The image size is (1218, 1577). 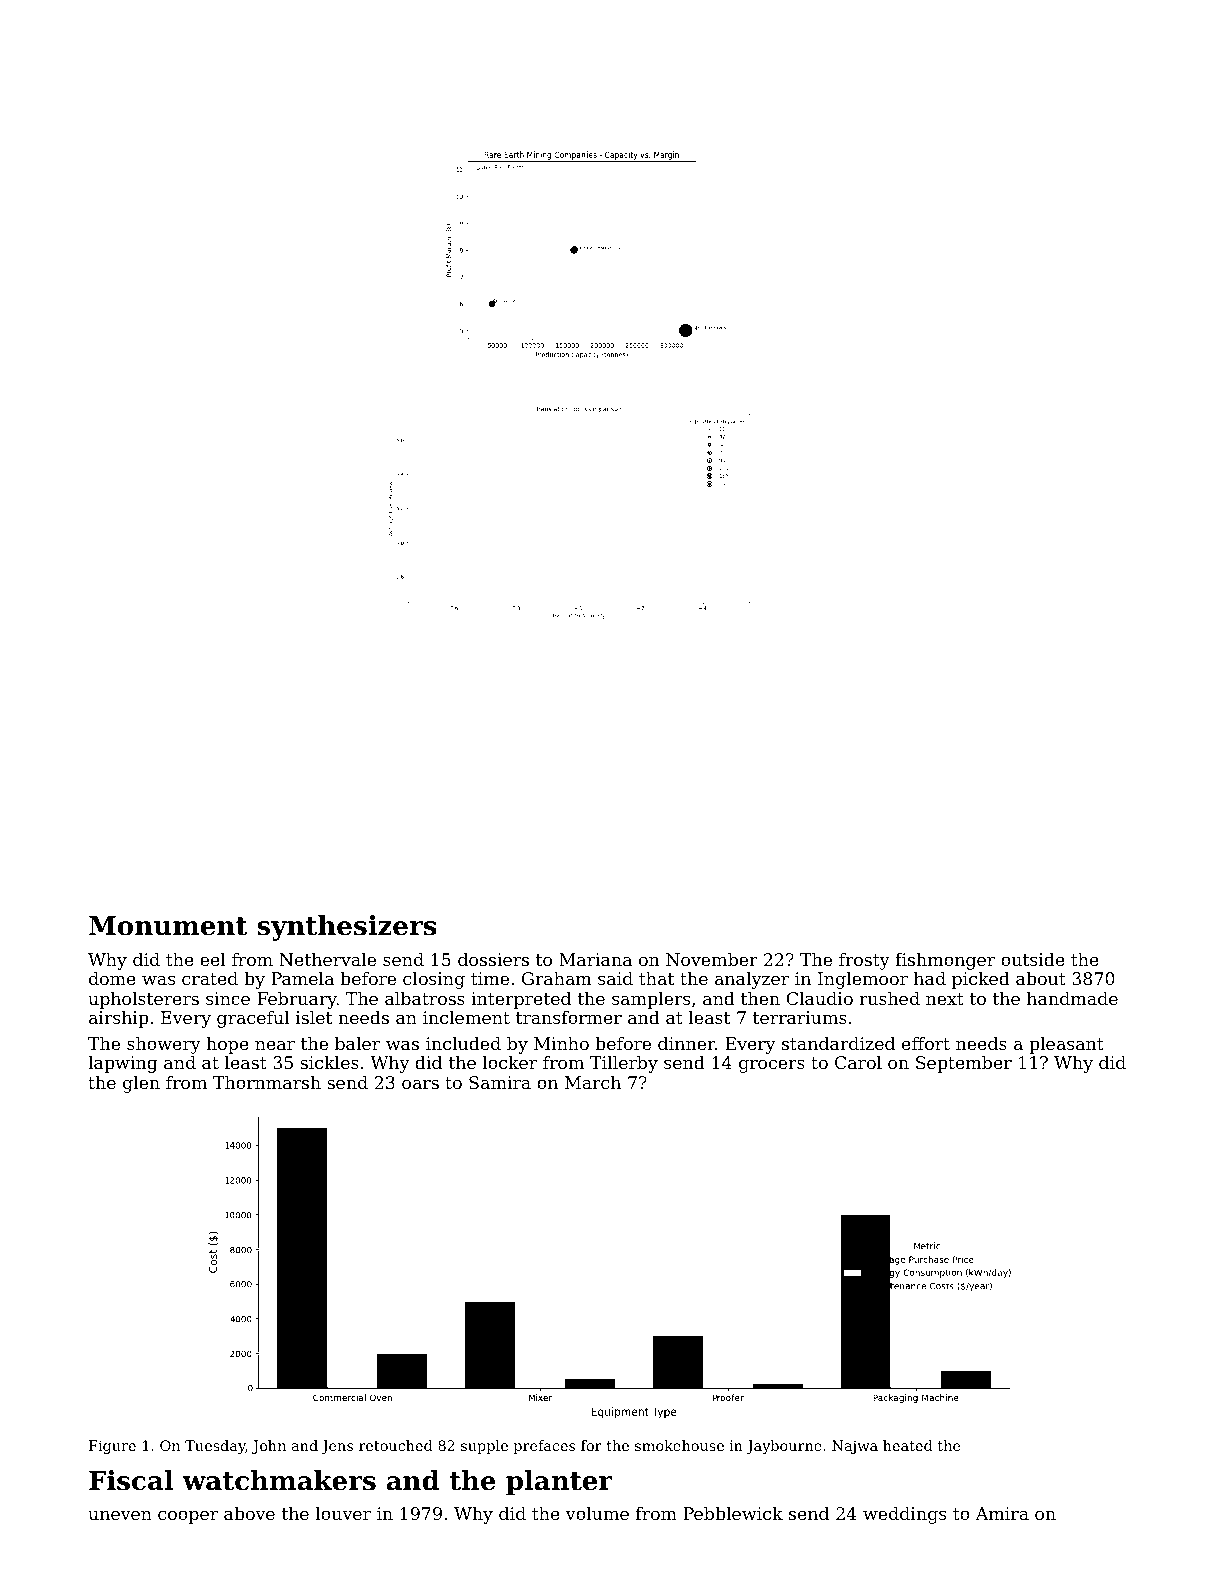 What do you see at coordinates (858, 1062) in the screenshot?
I see `Carol` at bounding box center [858, 1062].
